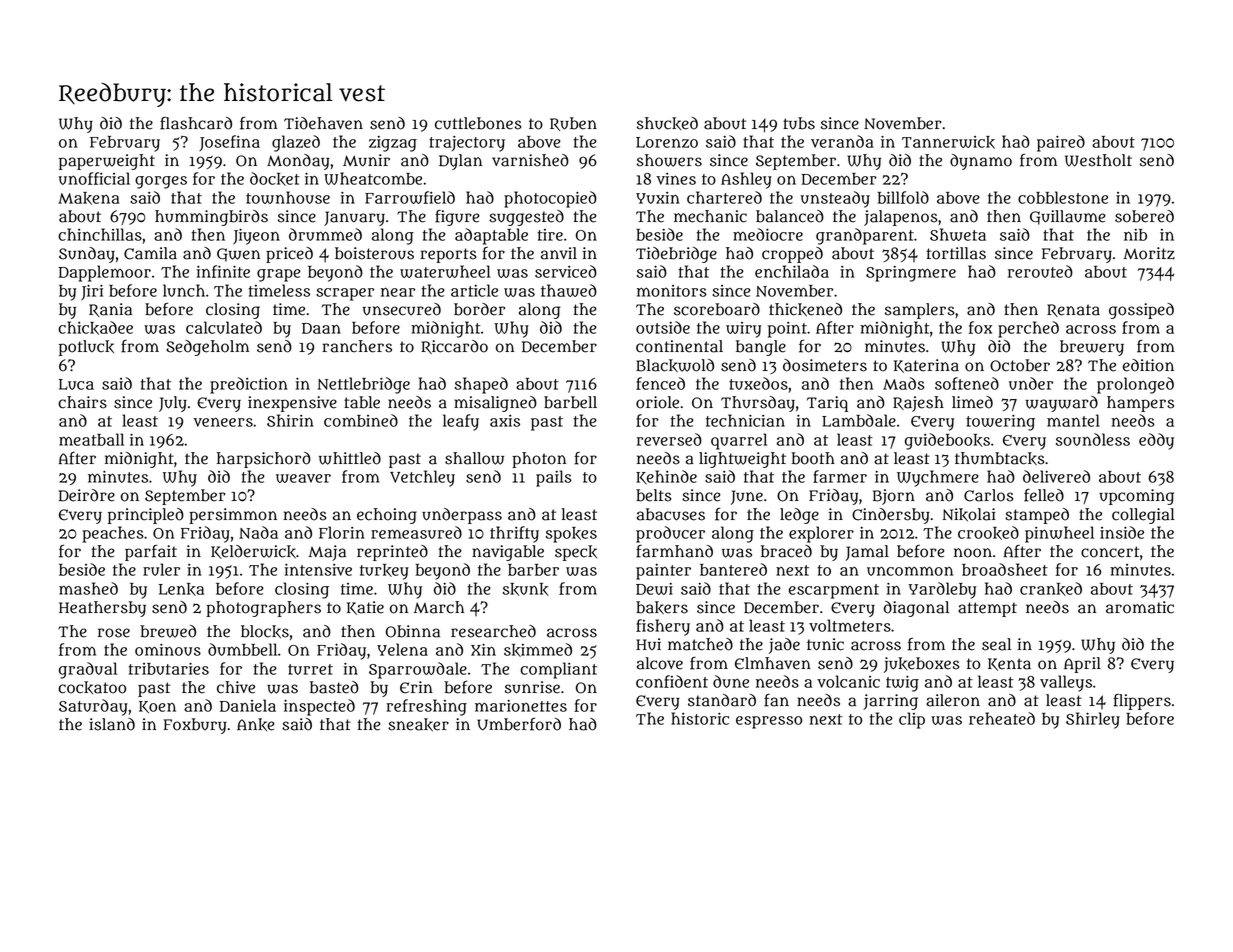  What do you see at coordinates (1143, 516) in the screenshot?
I see `collegial` at bounding box center [1143, 516].
